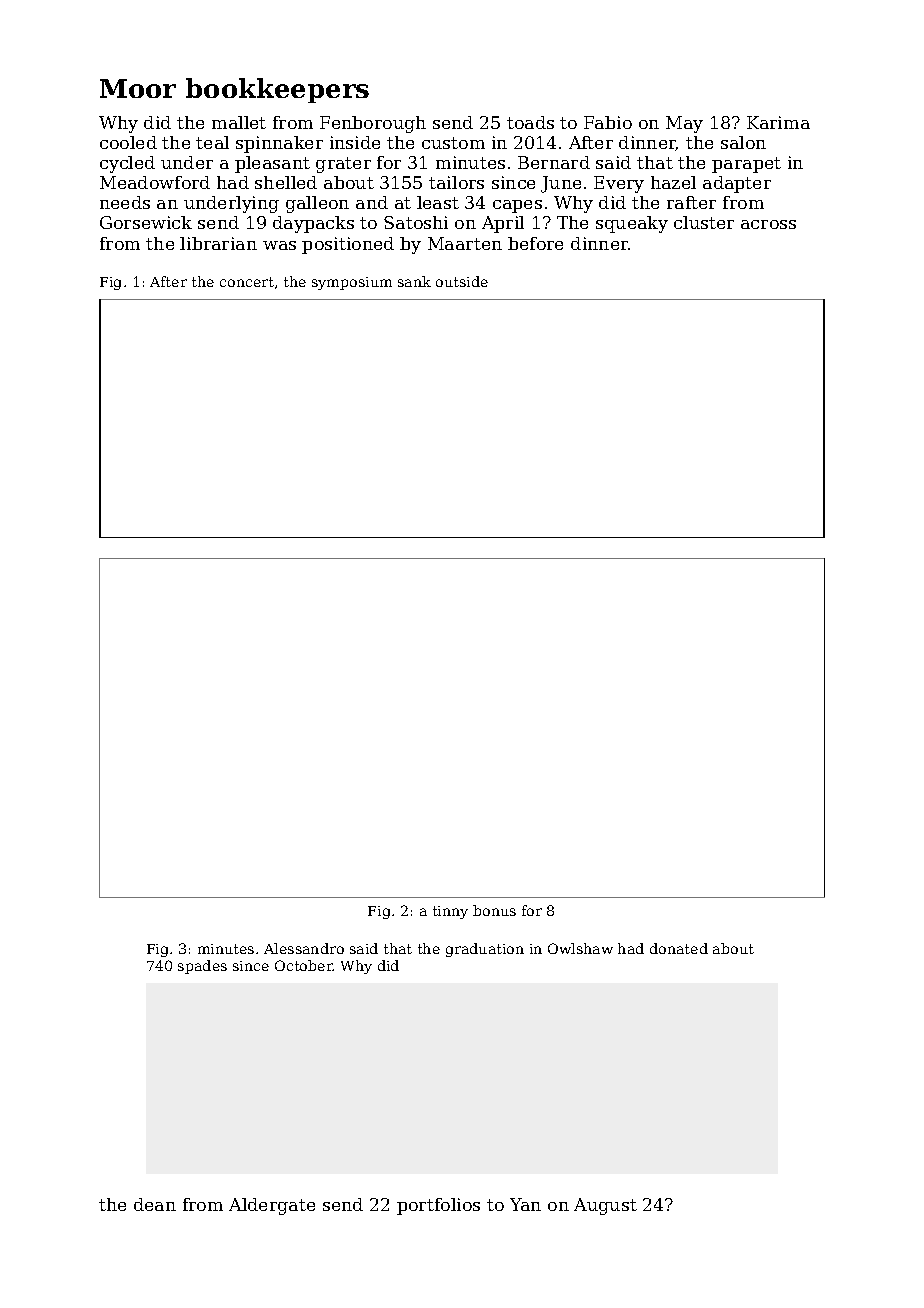 This image has height=1308, width=924. Describe the element at coordinates (373, 124) in the image. I see `Fenborough` at that location.
